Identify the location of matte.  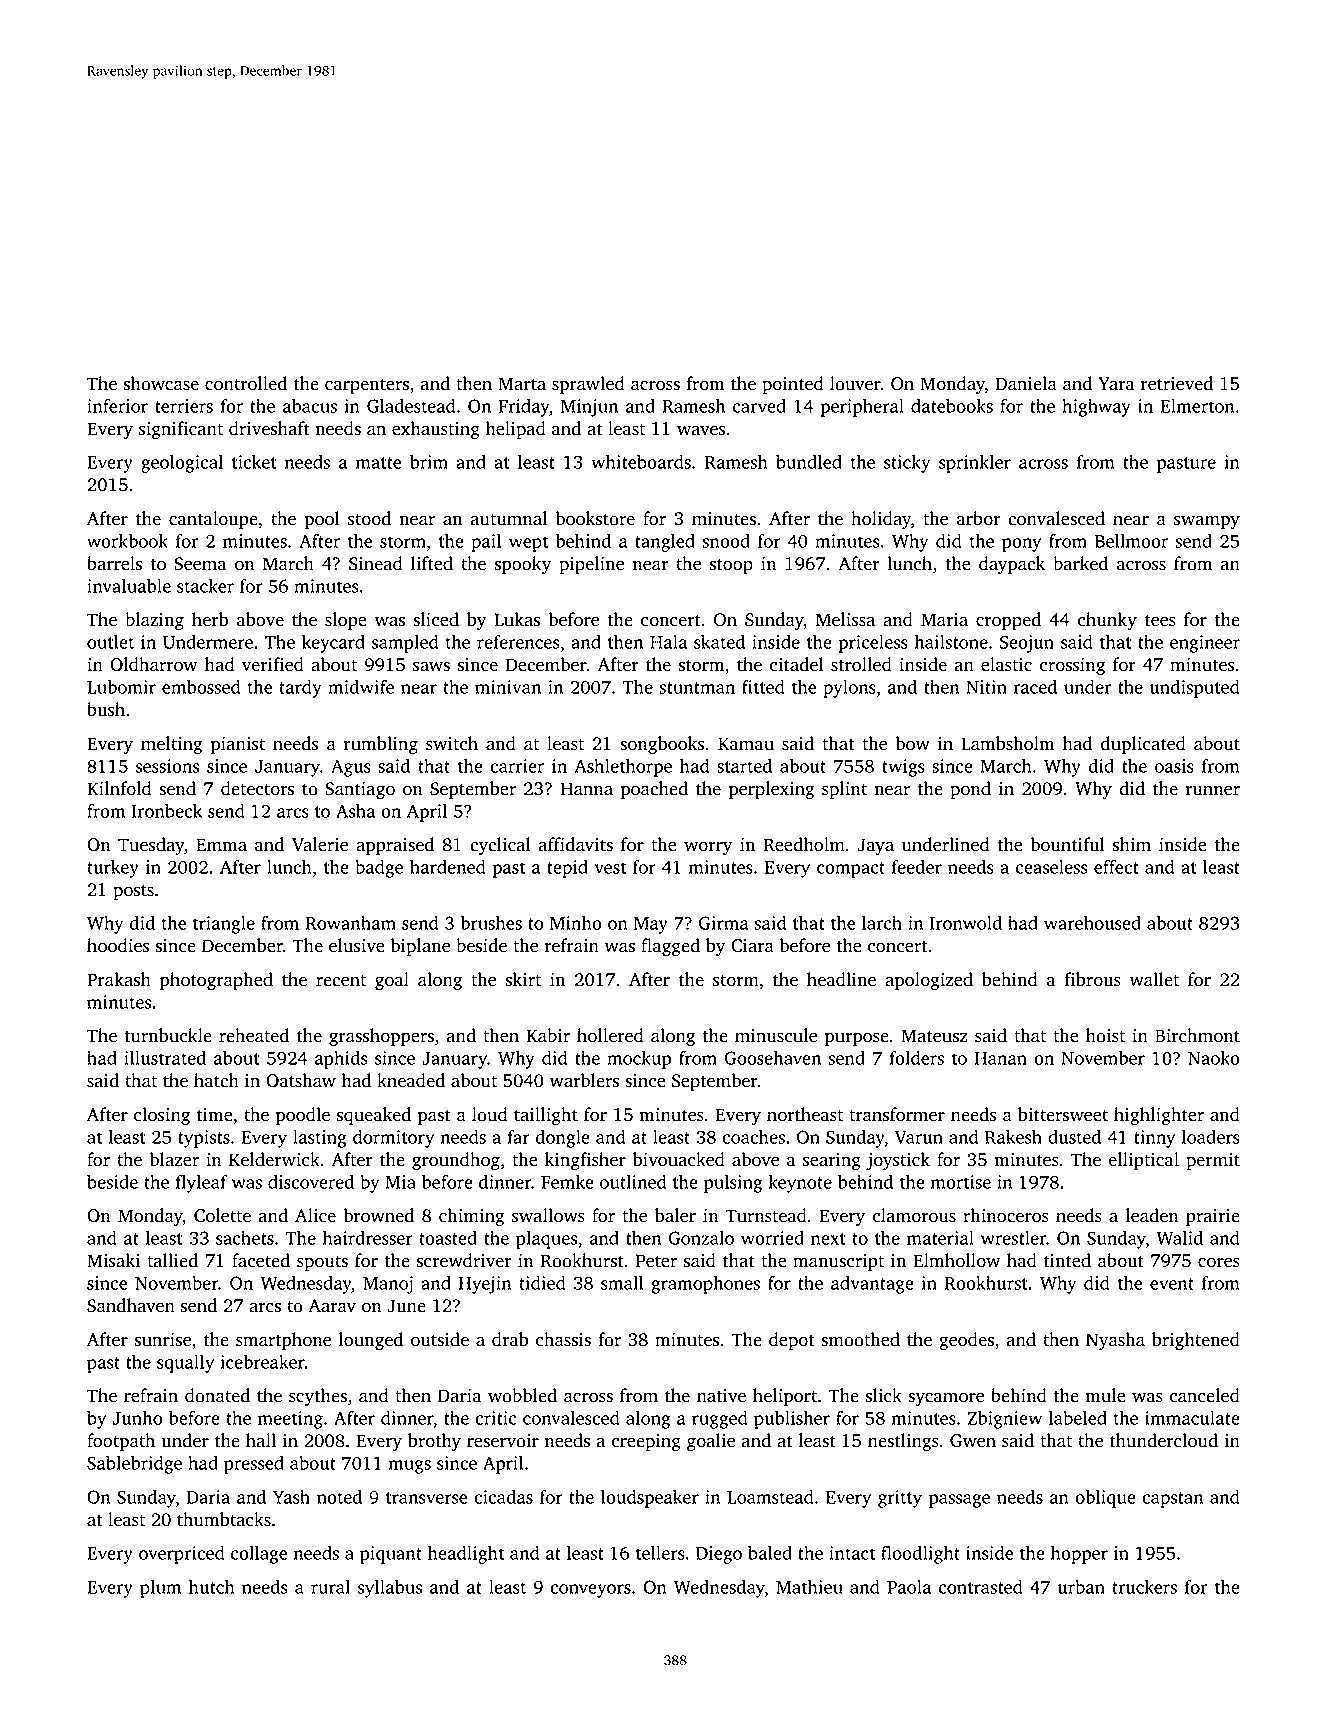
(379, 463).
